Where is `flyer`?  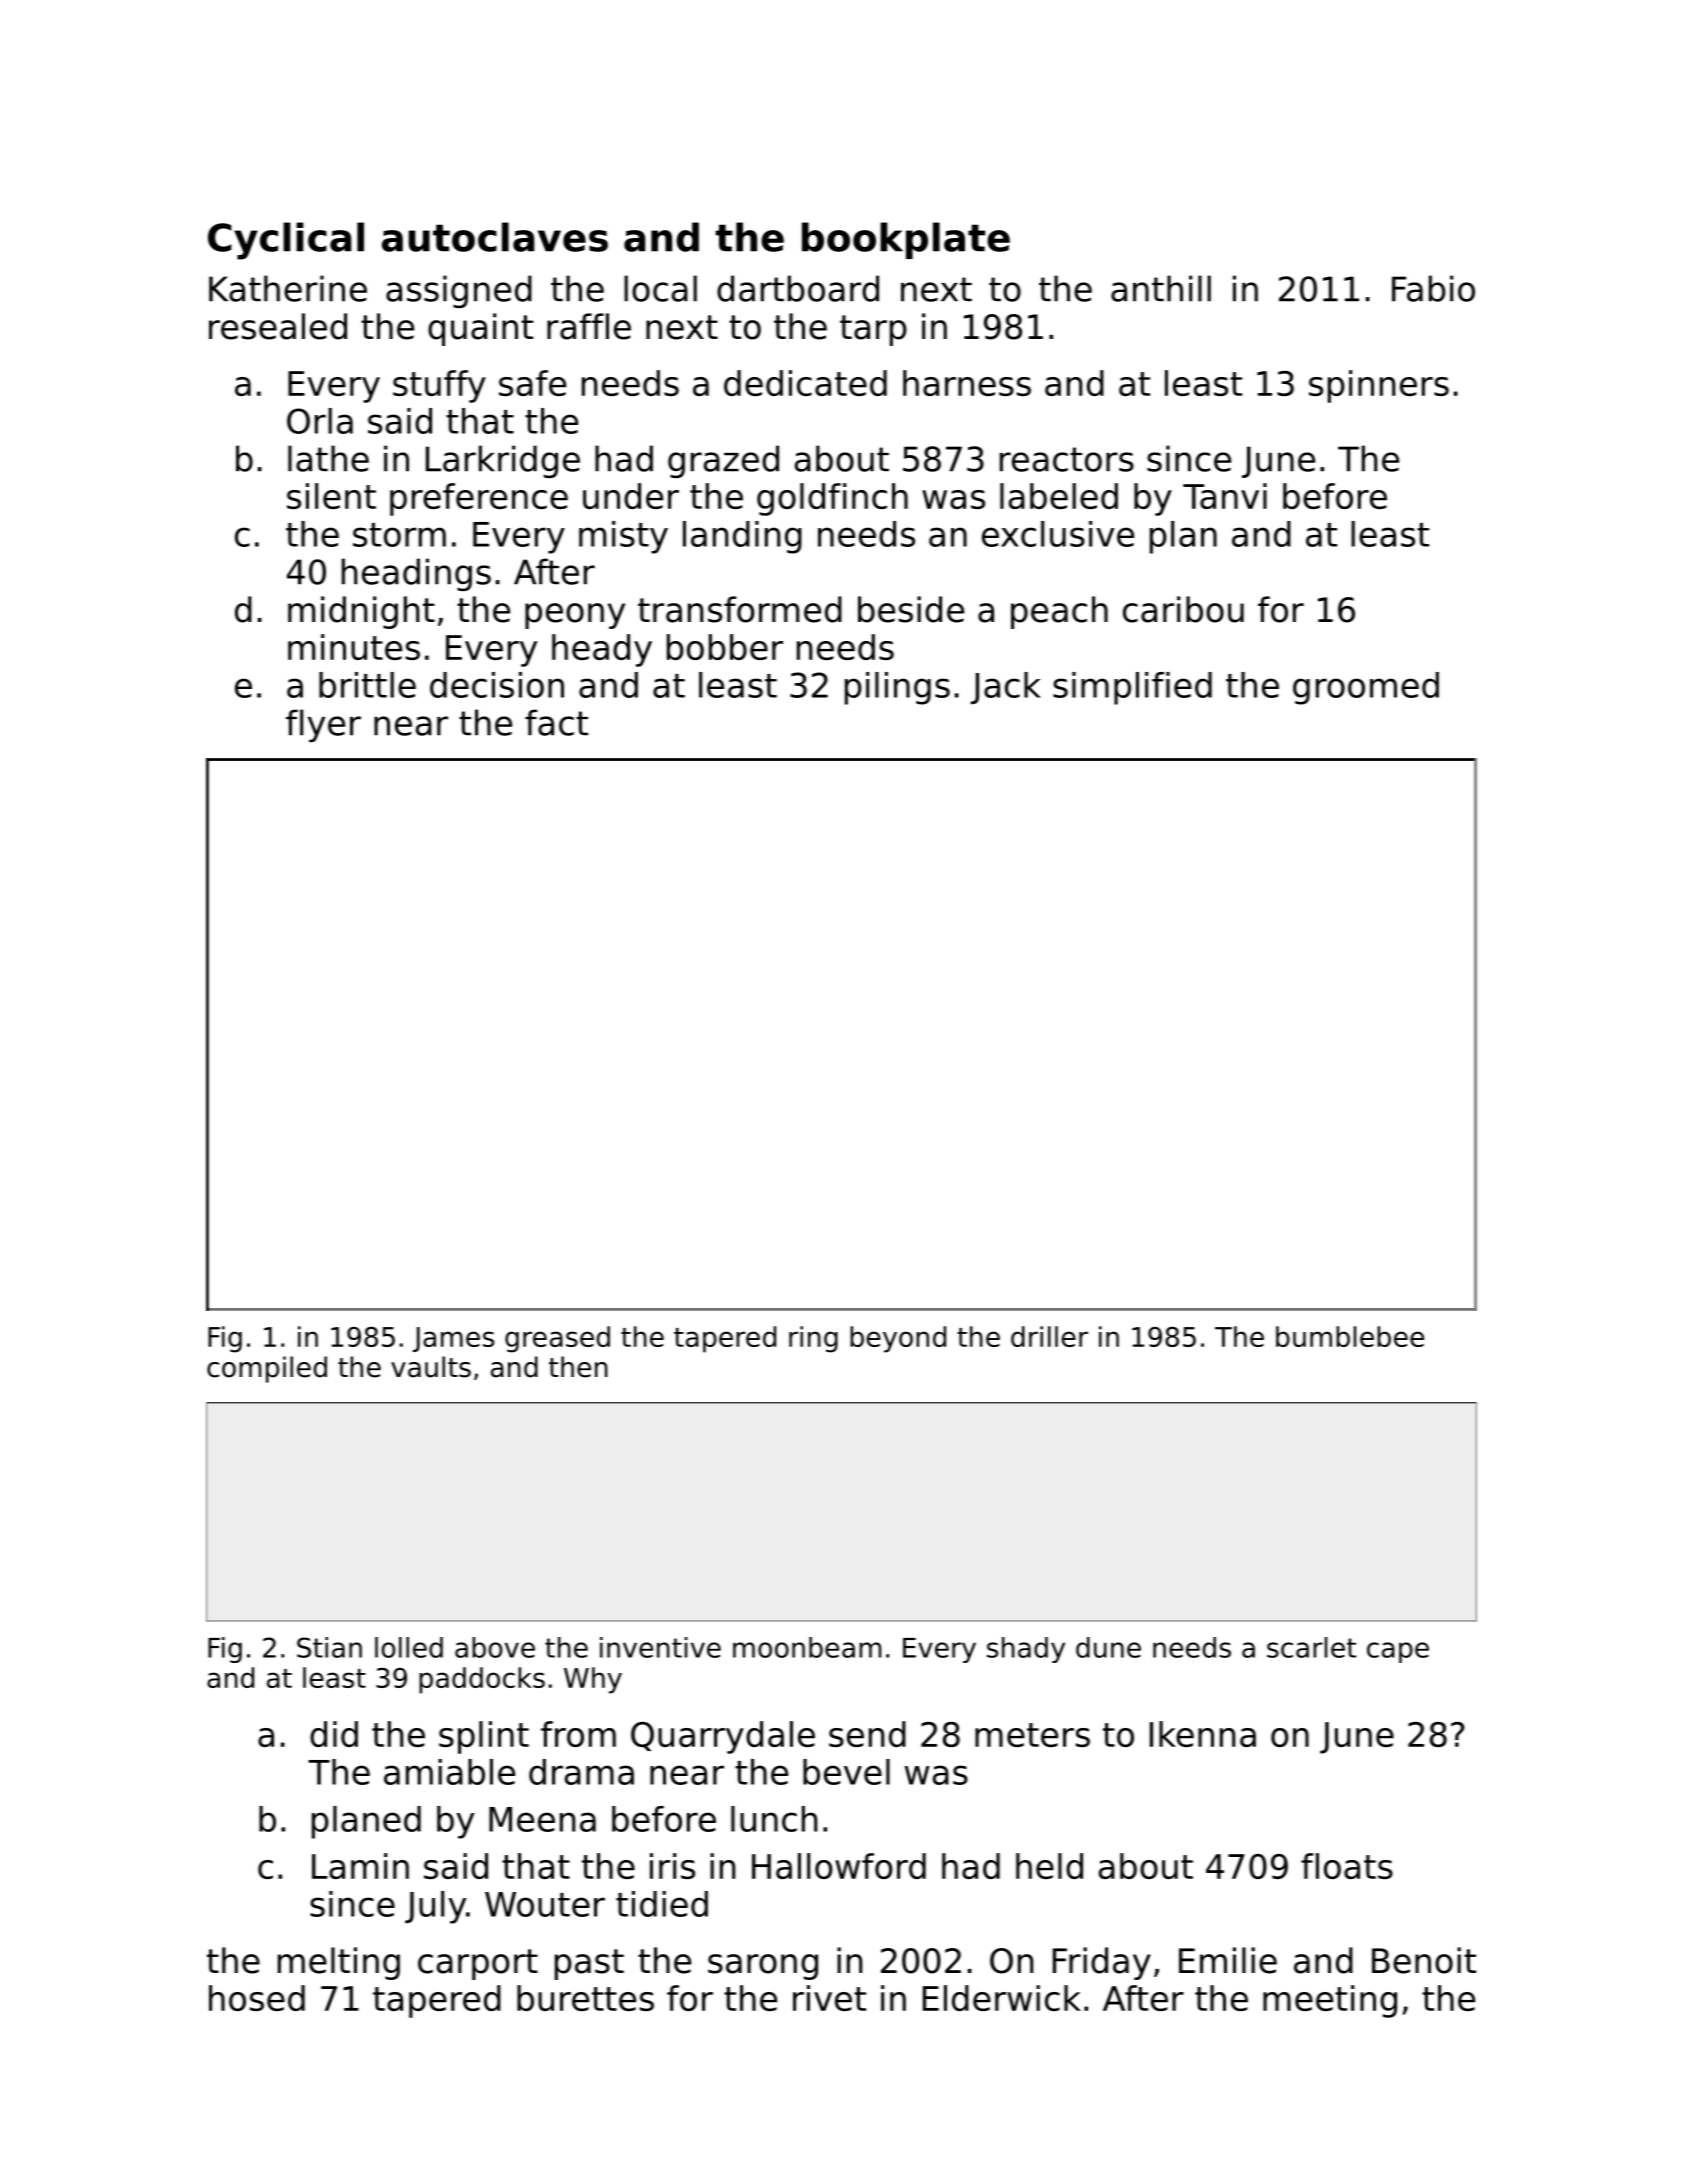 flyer is located at coordinates (323, 726).
